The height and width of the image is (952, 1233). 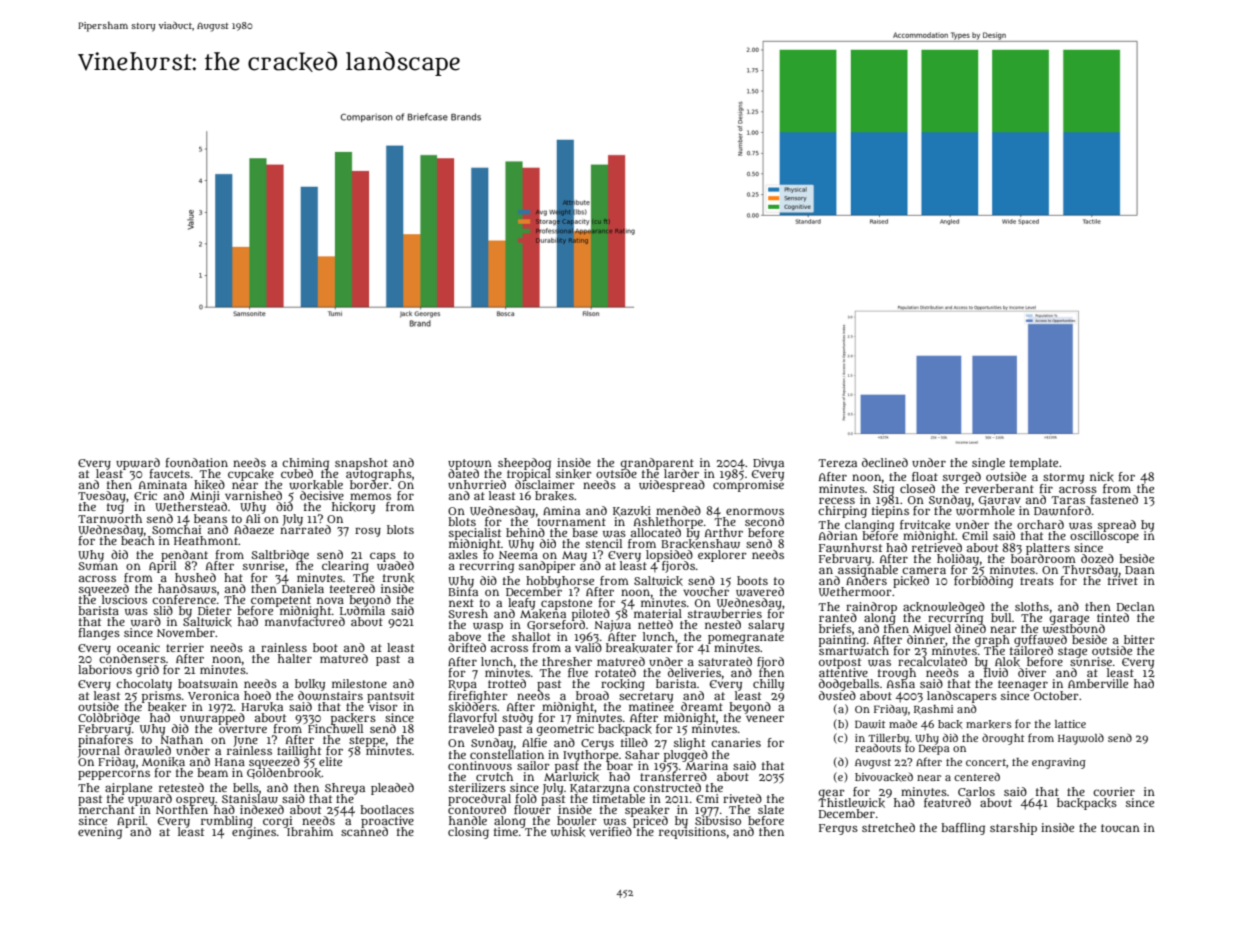 I want to click on template, so click(x=1034, y=464).
